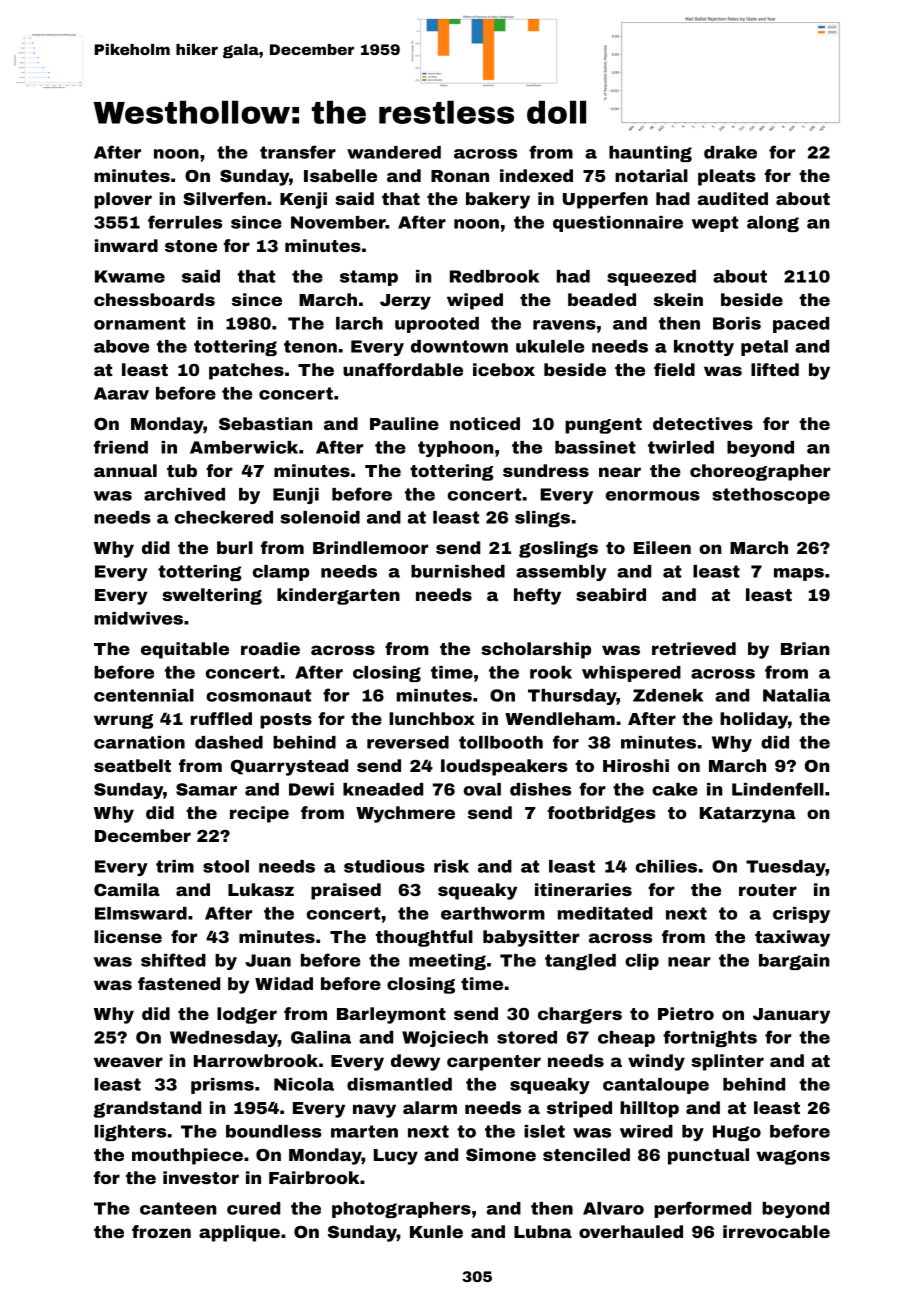 This page has height=1308, width=924. I want to click on Brian, so click(805, 648).
